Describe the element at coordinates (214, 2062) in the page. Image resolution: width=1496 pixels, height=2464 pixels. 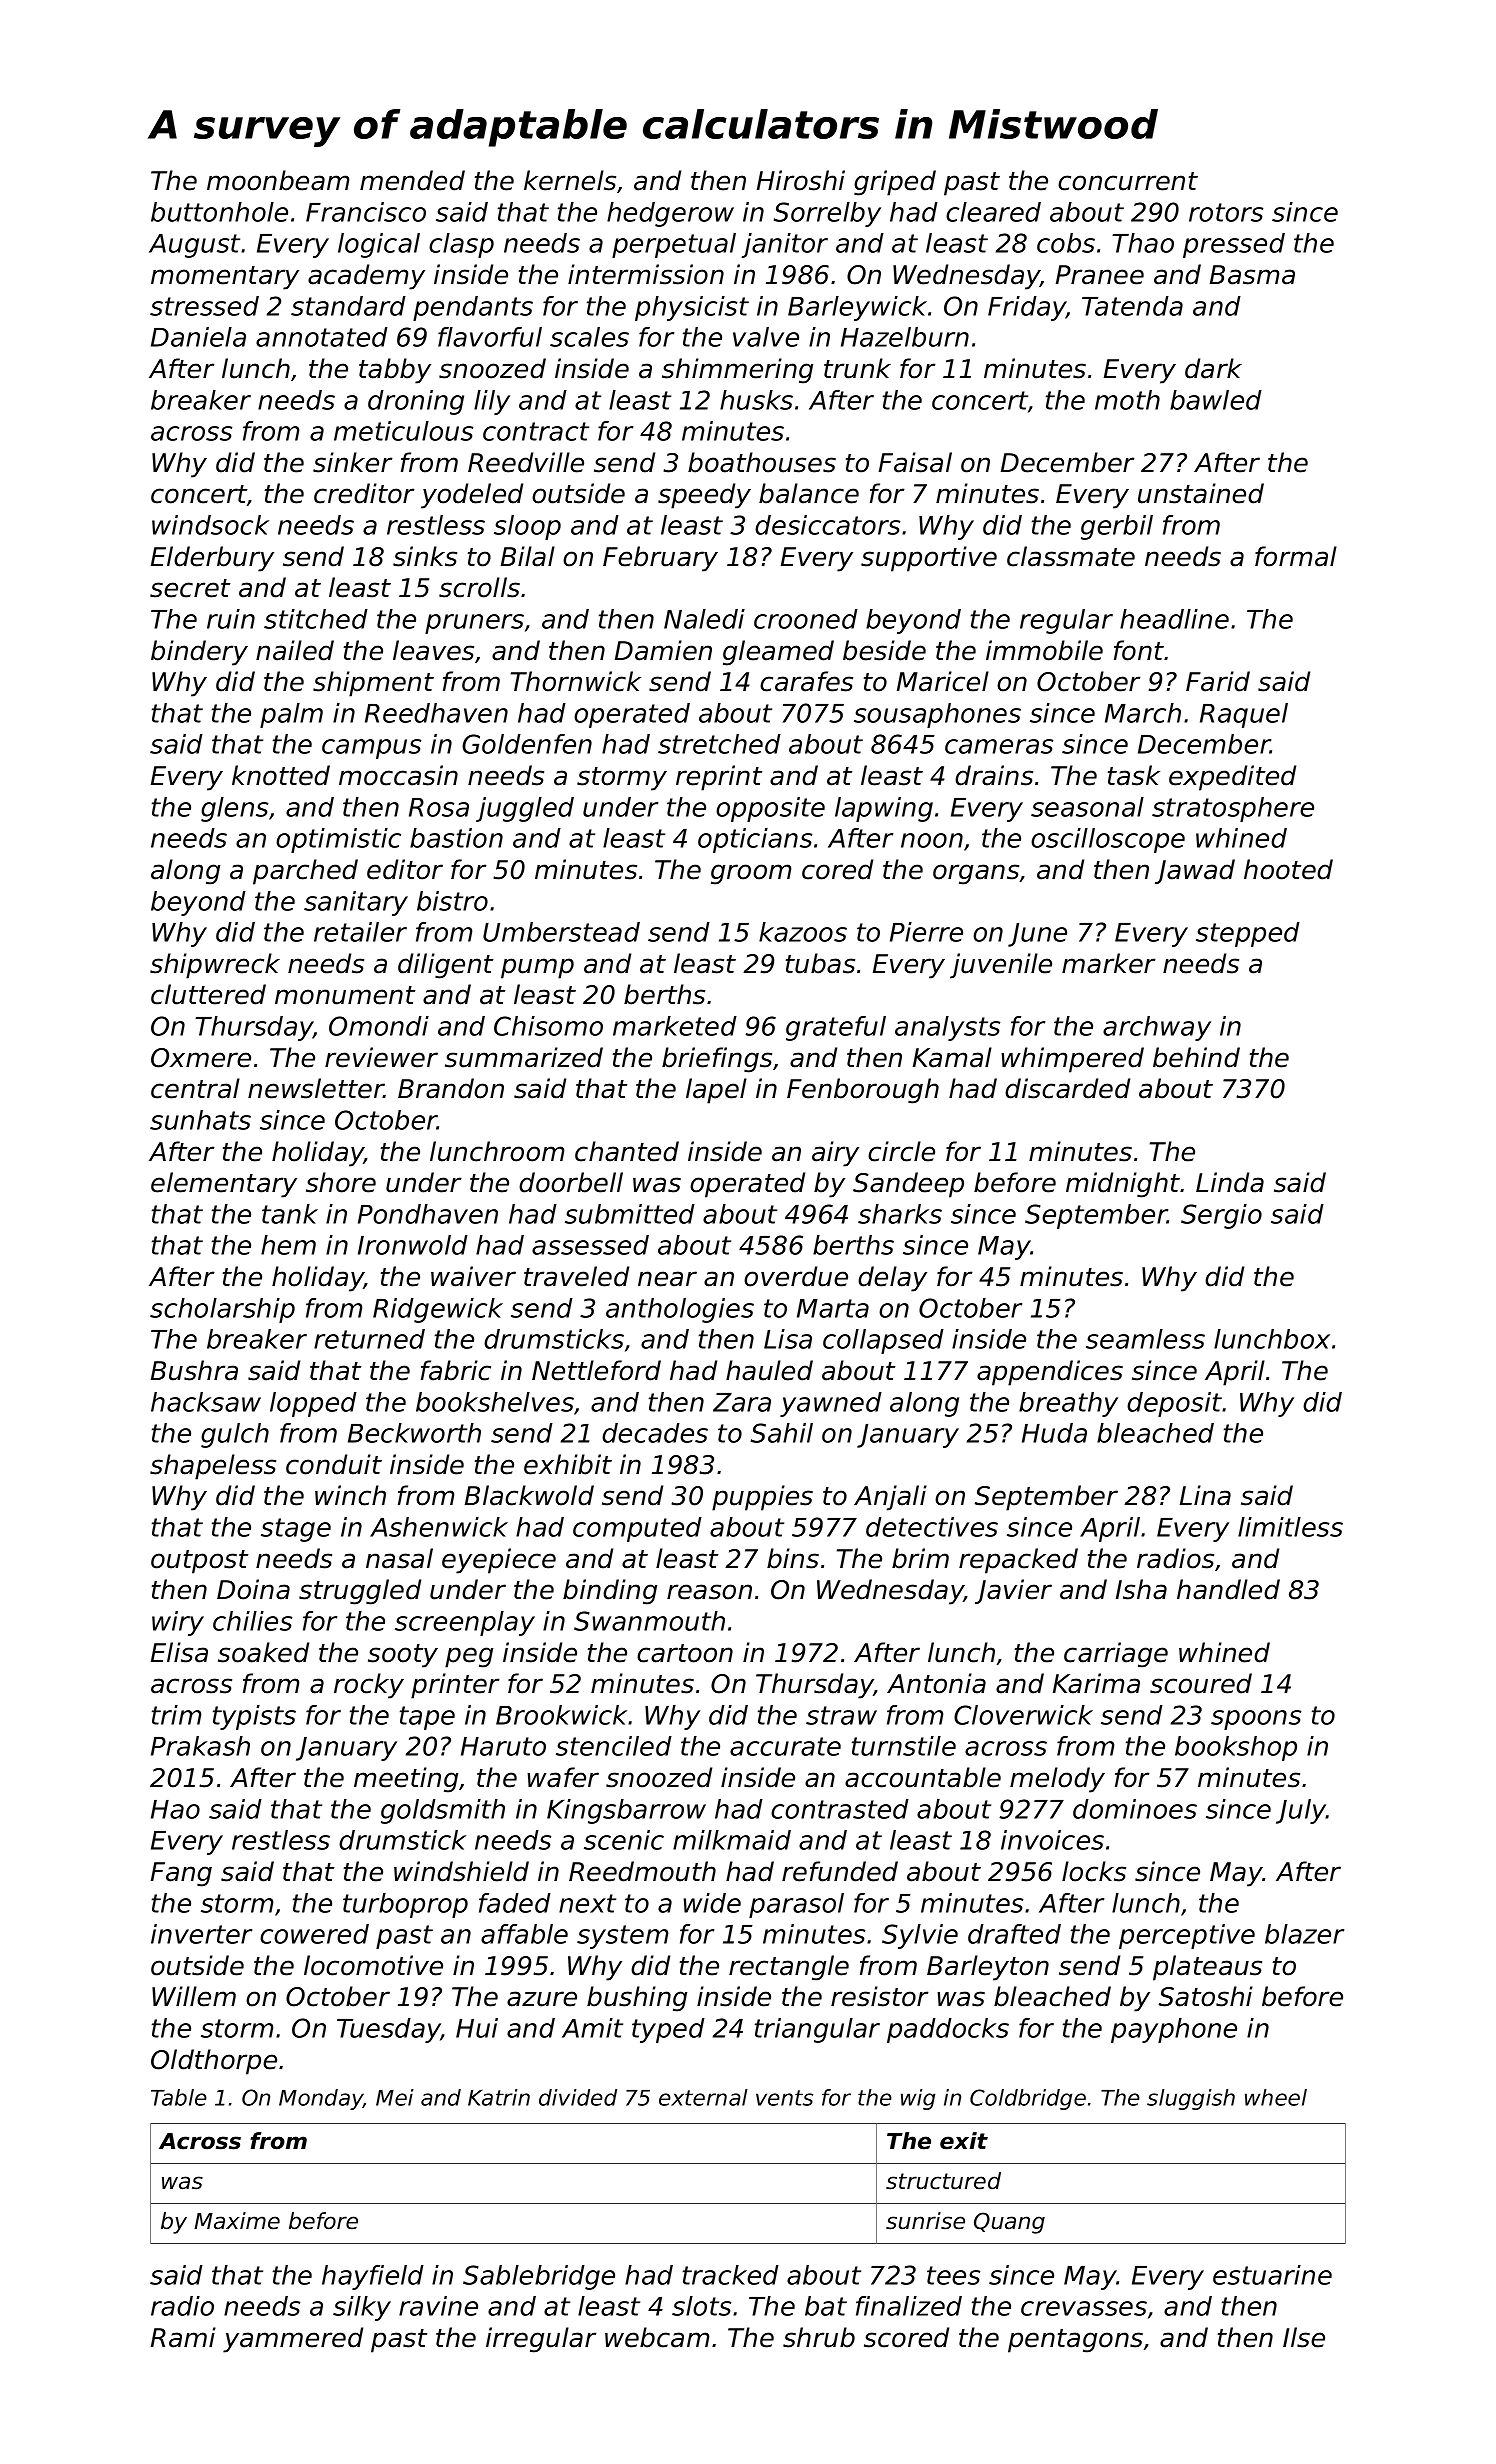
I see `Oldthorpe` at that location.
